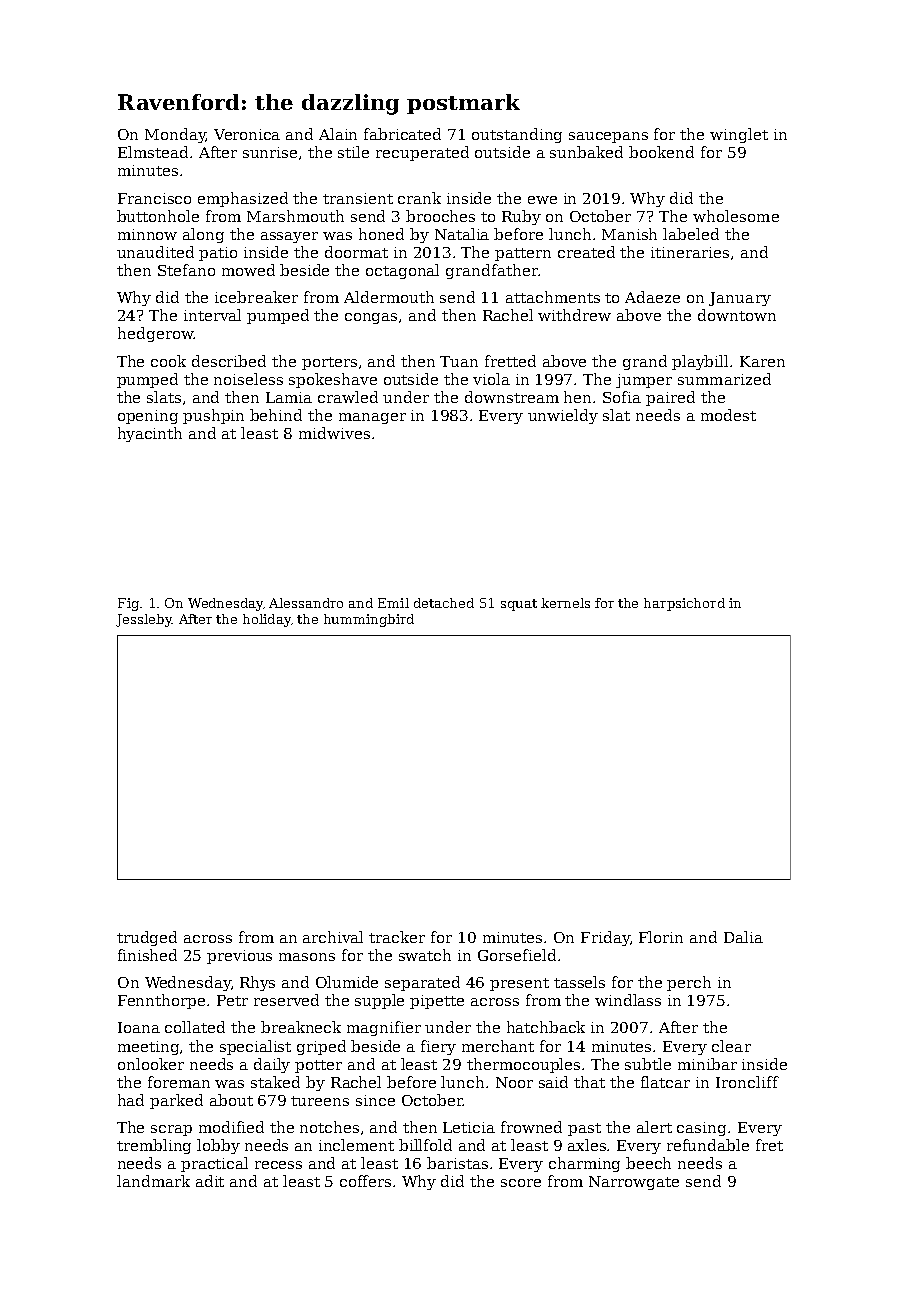  Describe the element at coordinates (144, 620) in the screenshot. I see `Jessleby` at that location.
